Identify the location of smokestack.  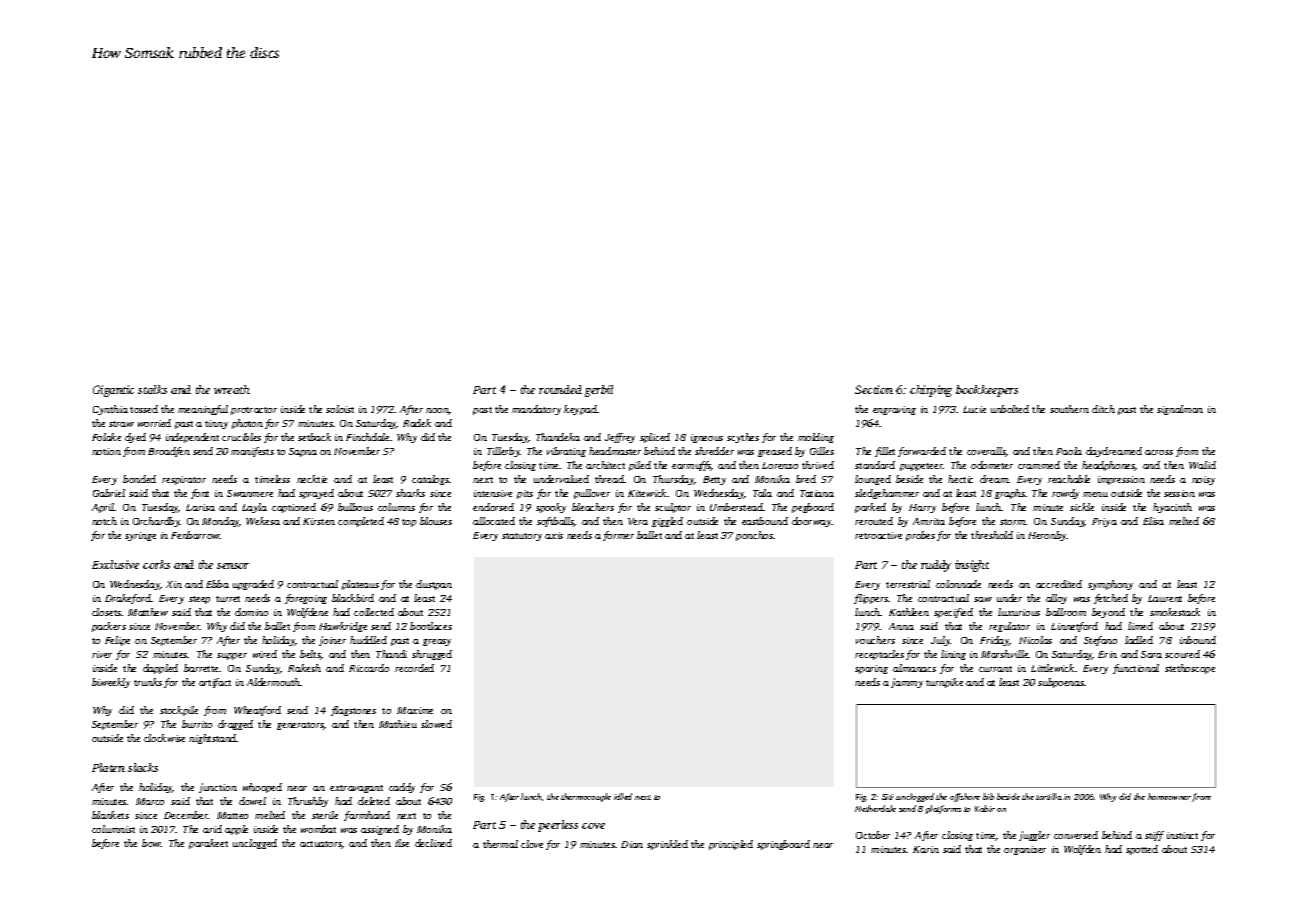
(1175, 612).
